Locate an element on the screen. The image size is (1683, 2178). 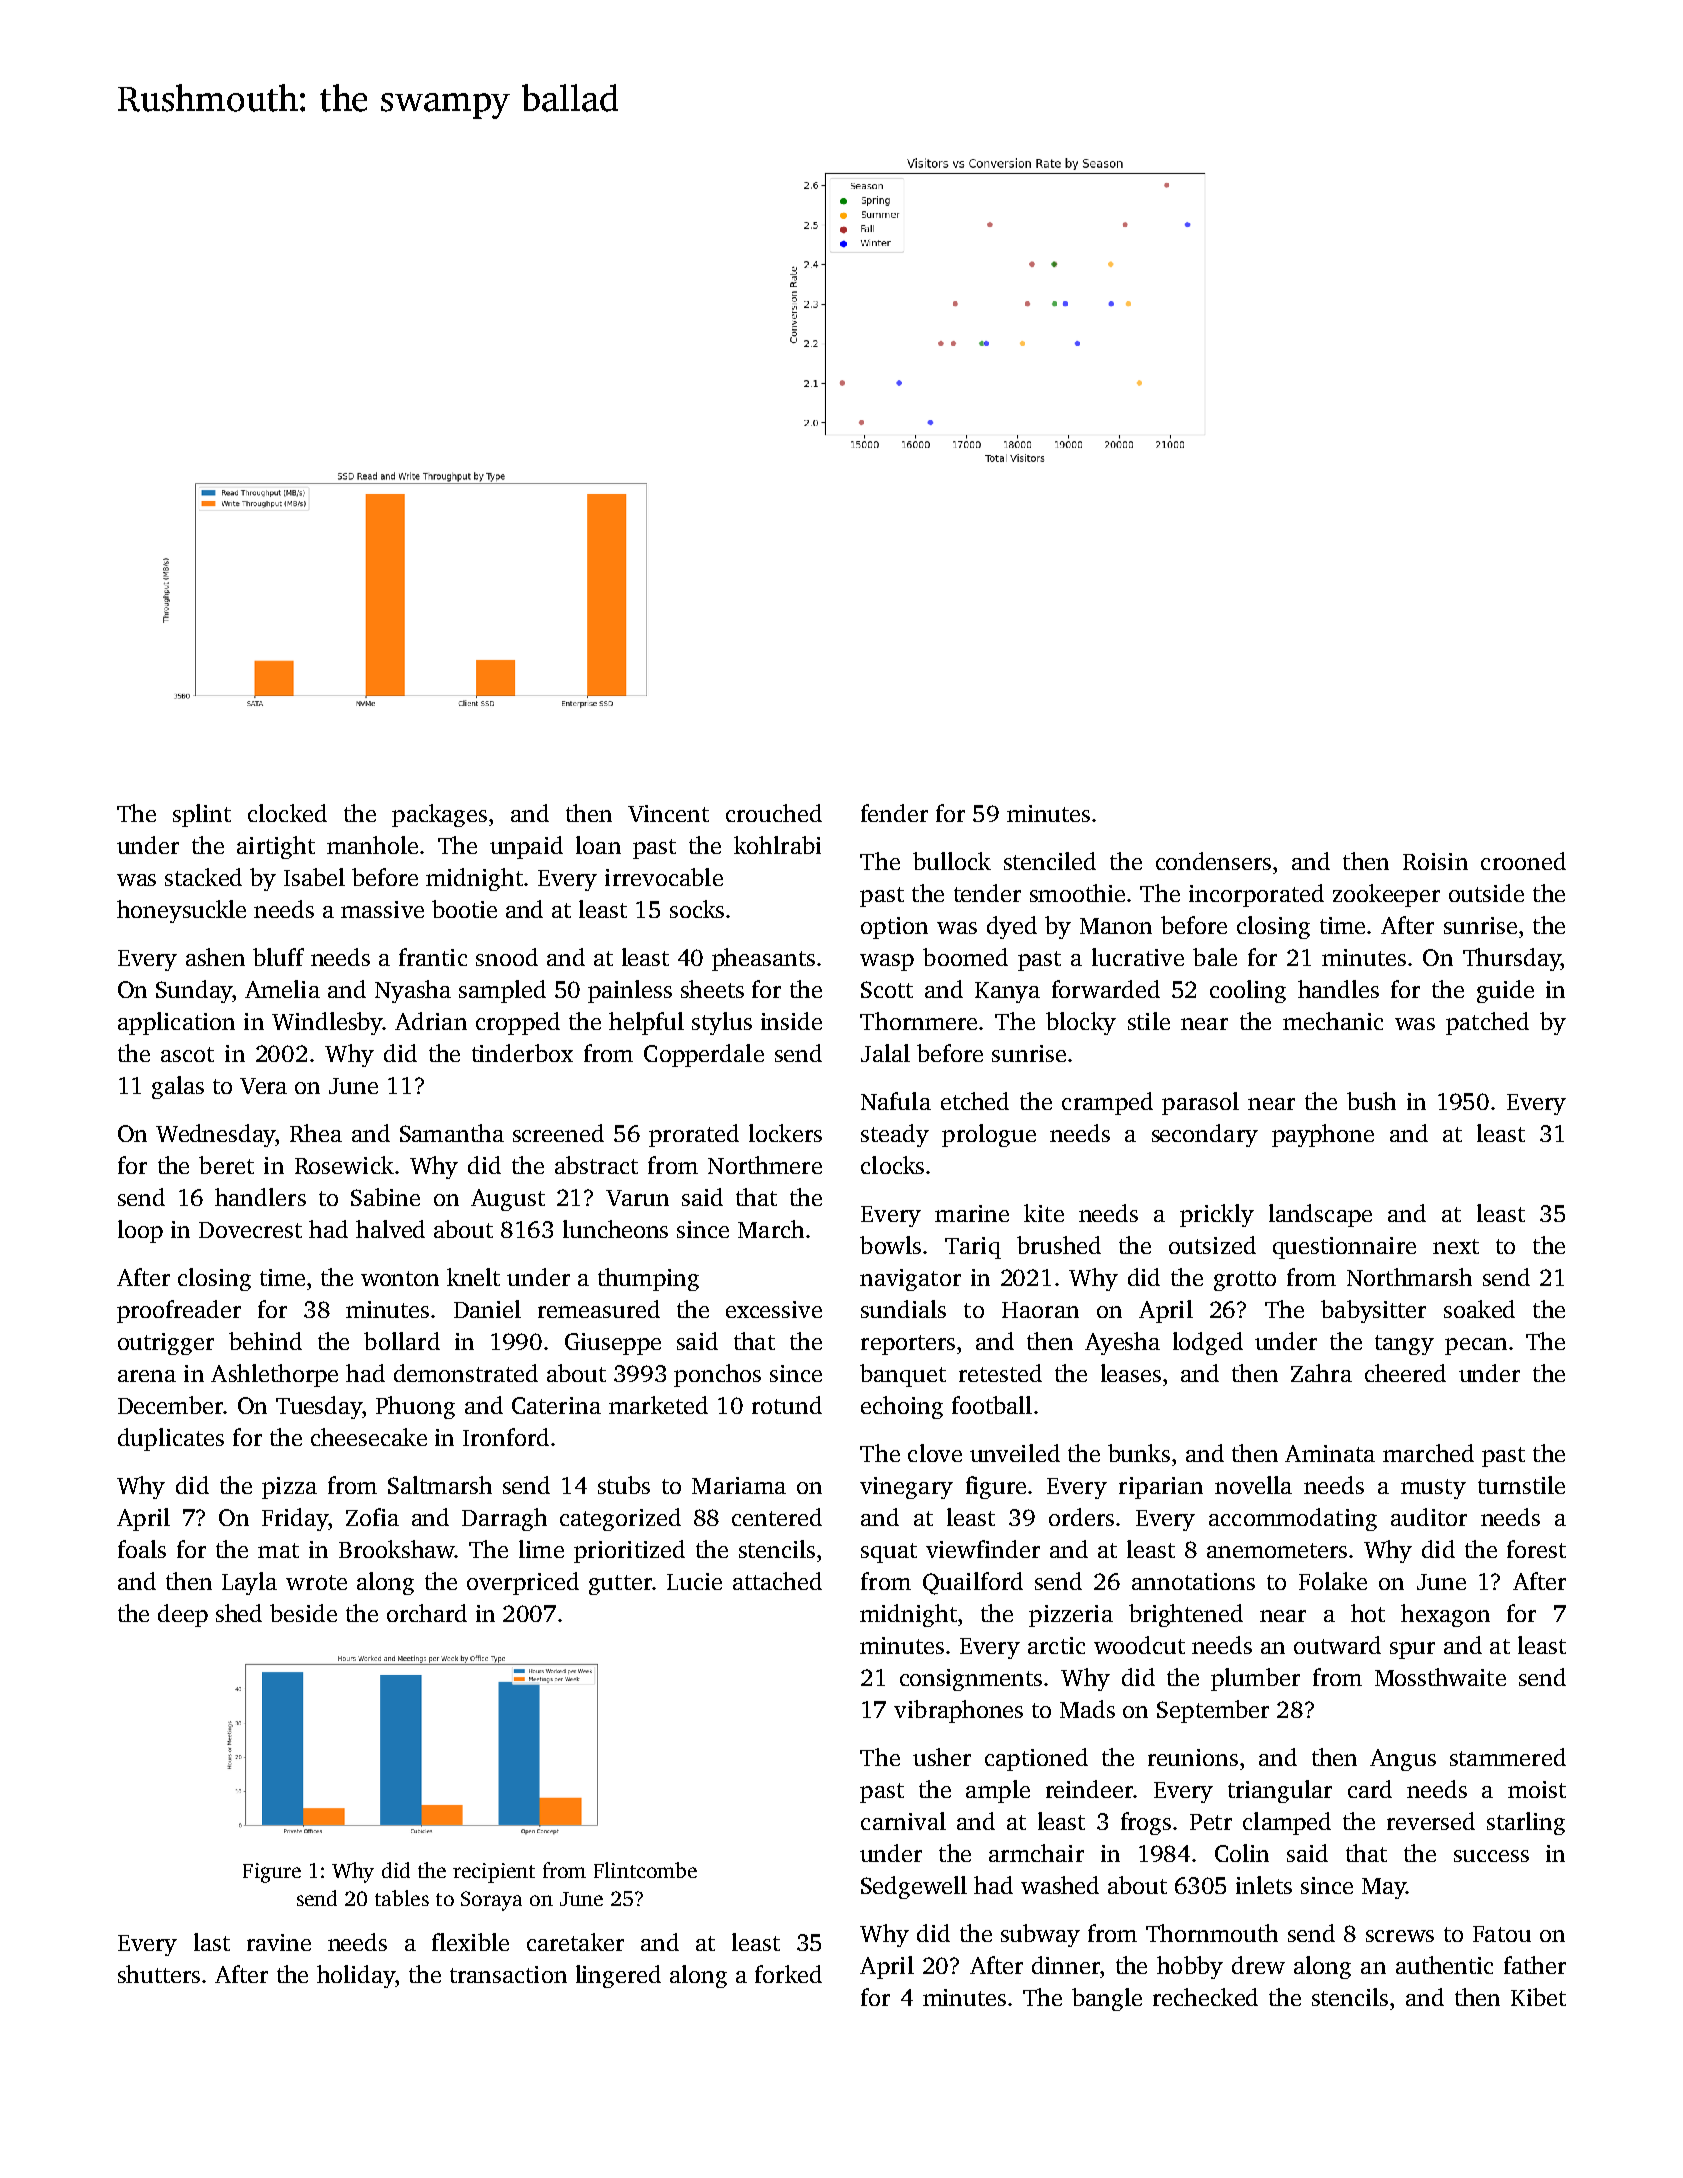
Folake is located at coordinates (1333, 1581).
